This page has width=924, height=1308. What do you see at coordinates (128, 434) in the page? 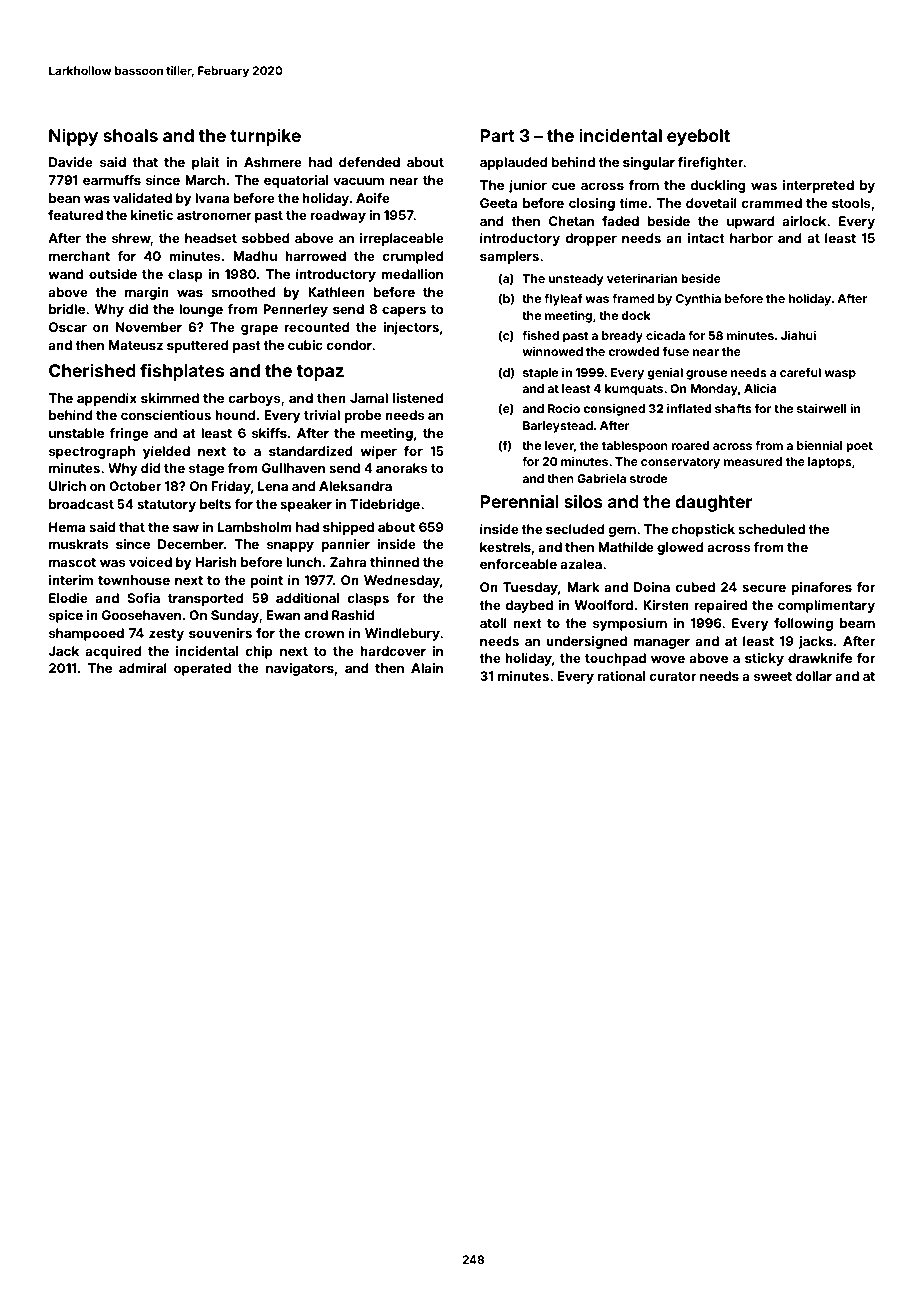
I see `fringe` at bounding box center [128, 434].
